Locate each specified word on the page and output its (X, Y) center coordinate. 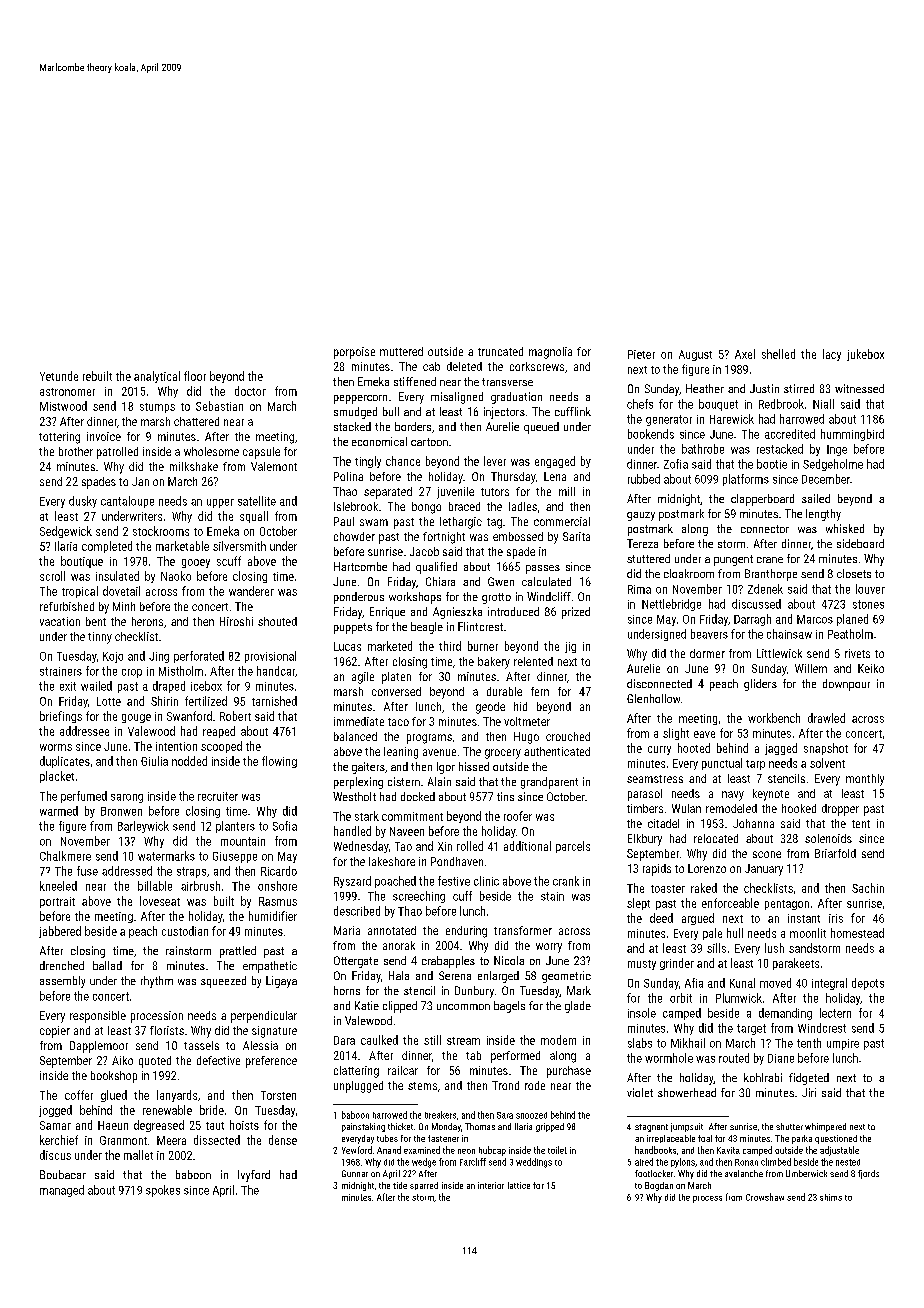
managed (62, 1191)
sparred (424, 1186)
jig (570, 647)
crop (132, 673)
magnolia (550, 353)
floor (195, 376)
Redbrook (781, 404)
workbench (774, 718)
